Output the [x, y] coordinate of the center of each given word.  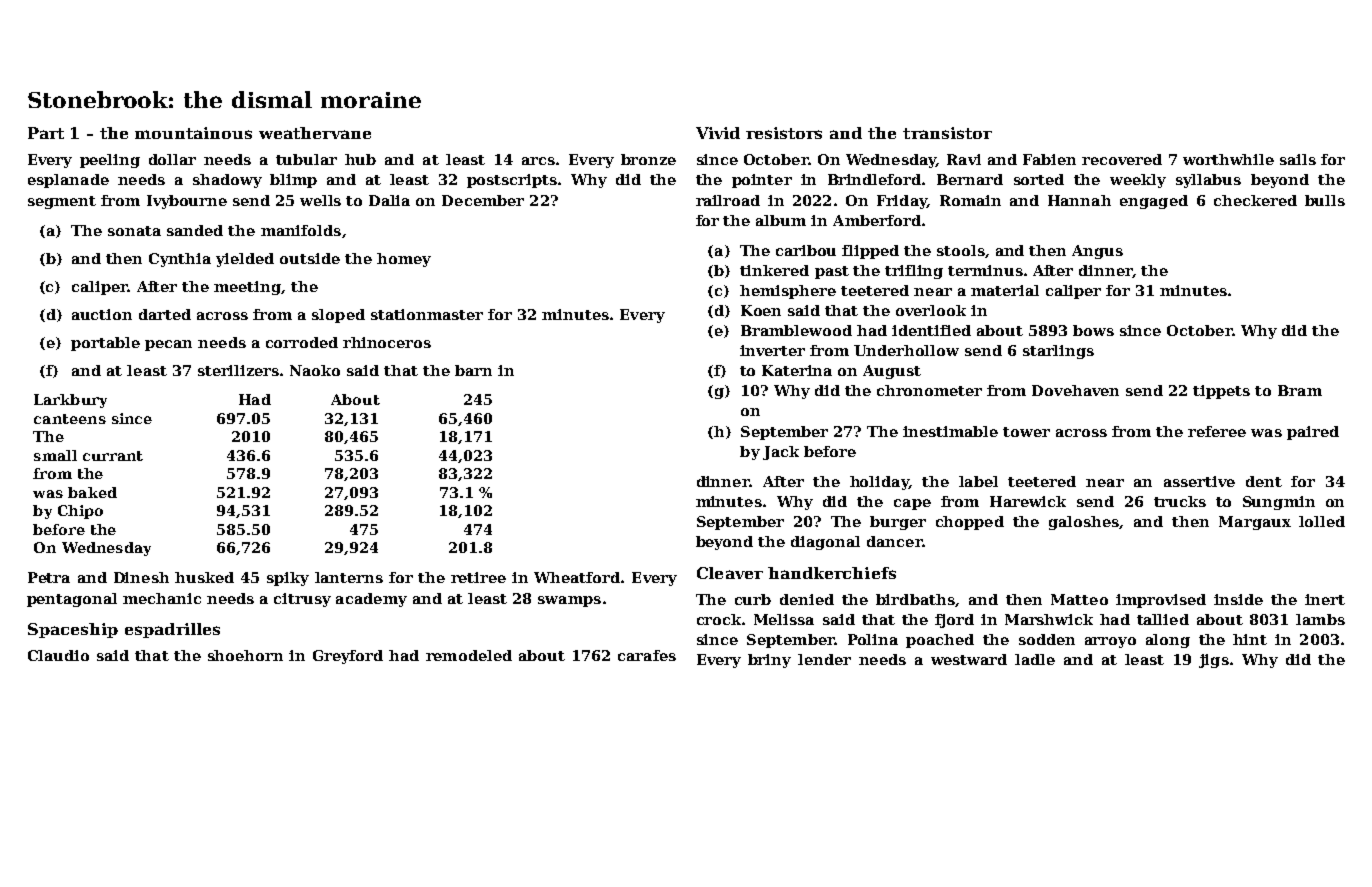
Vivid [718, 133]
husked [204, 577]
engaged [1154, 202]
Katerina [797, 370]
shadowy [227, 181]
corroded [302, 342]
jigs [1214, 661]
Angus [1097, 252]
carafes [647, 655]
